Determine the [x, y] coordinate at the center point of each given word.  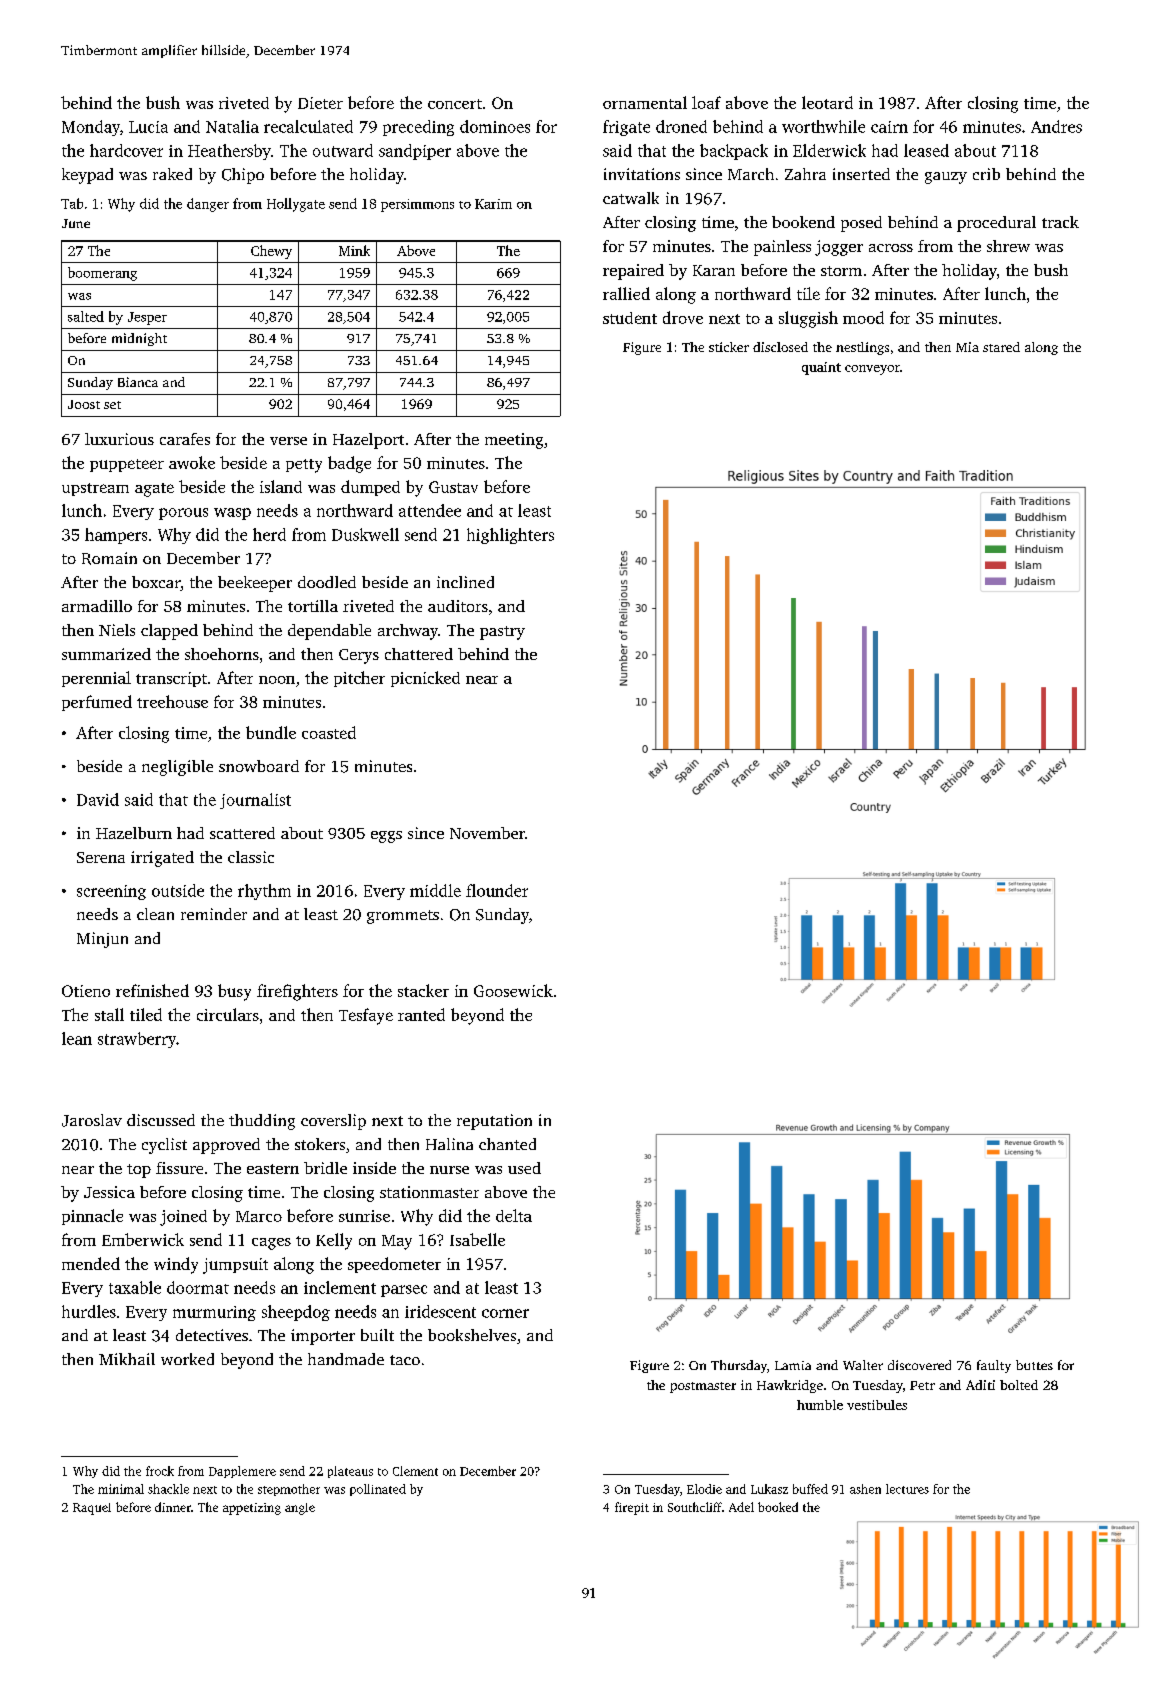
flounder [497, 890]
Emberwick [143, 1239]
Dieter [320, 103]
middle [435, 890]
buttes [1034, 1365]
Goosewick [513, 990]
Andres [1056, 126]
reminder [214, 914]
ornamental [645, 102]
